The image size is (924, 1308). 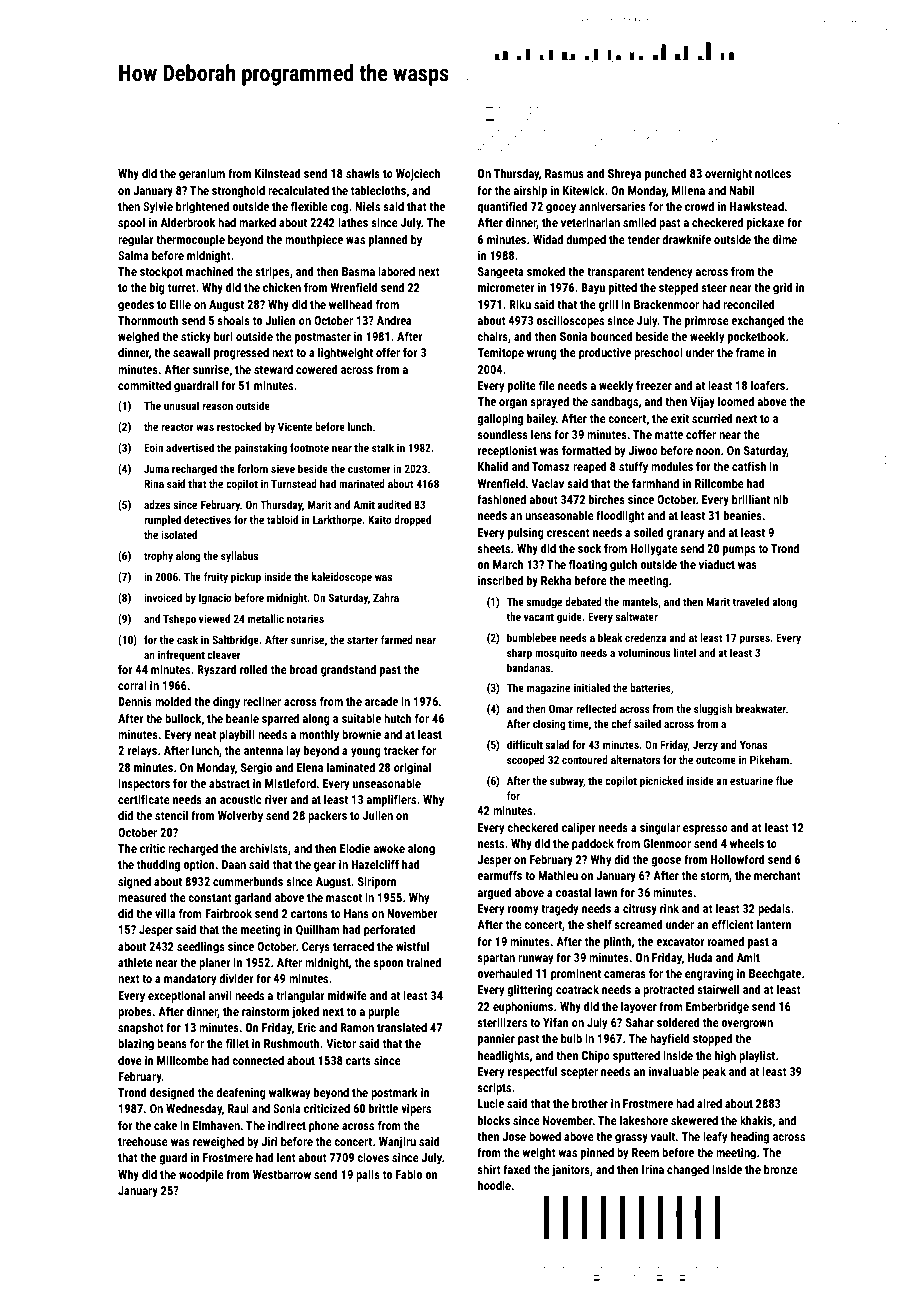 What do you see at coordinates (502, 434) in the screenshot?
I see `soundless` at bounding box center [502, 434].
